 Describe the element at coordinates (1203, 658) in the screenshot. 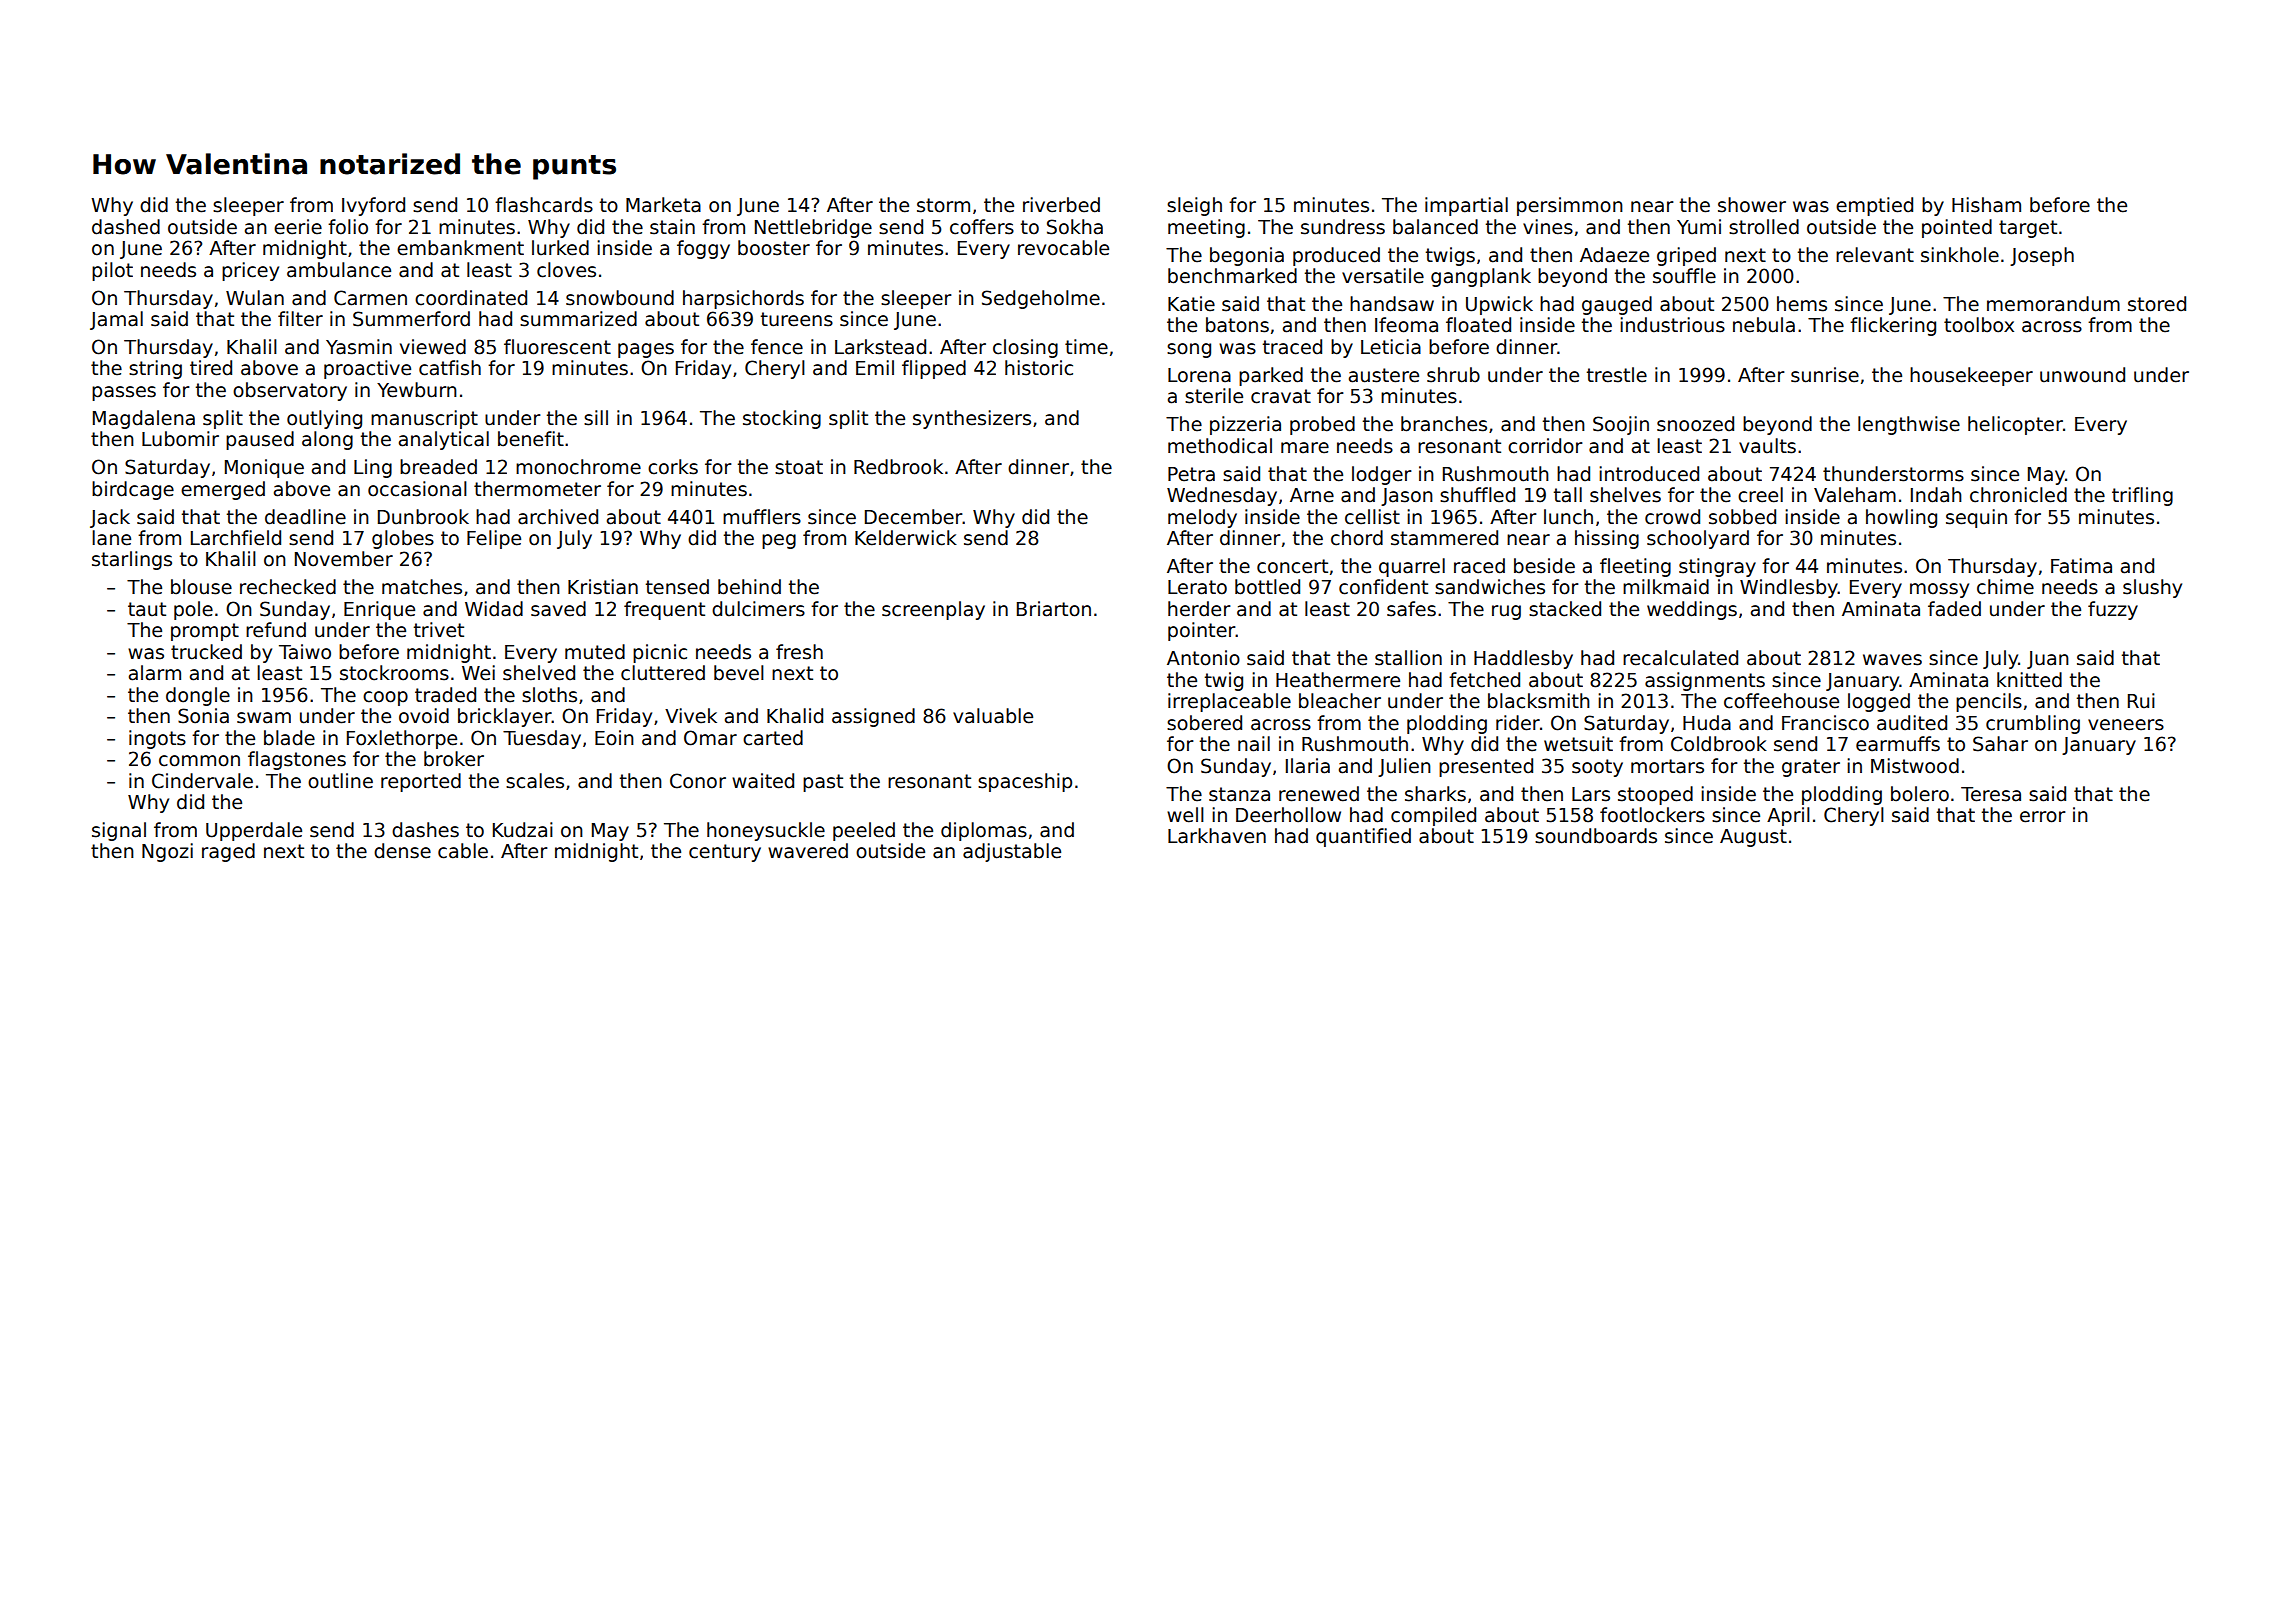

I see `Antonio` at that location.
